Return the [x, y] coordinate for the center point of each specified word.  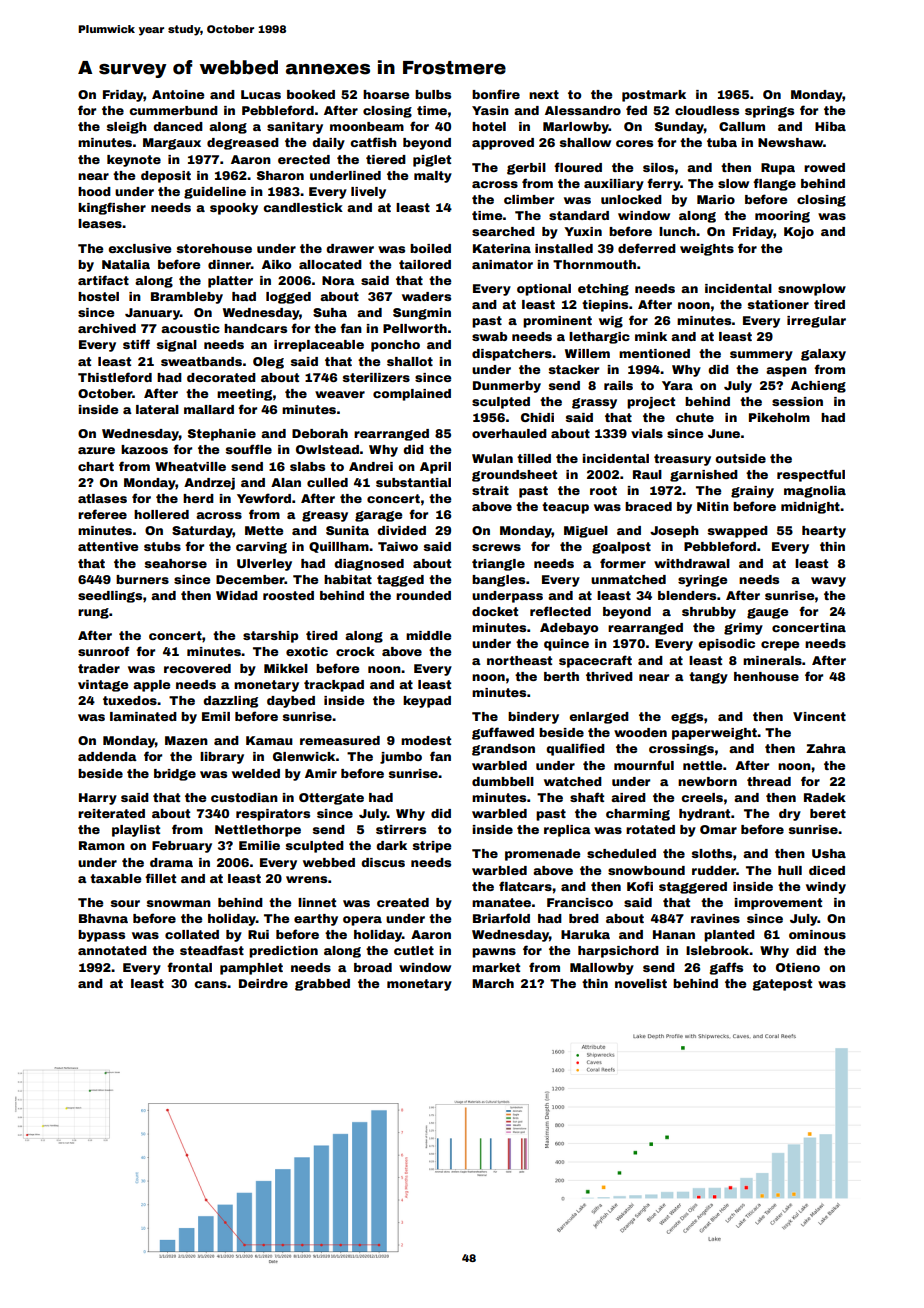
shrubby [709, 613]
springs [769, 112]
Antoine [178, 94]
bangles [498, 581]
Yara [677, 385]
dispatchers [512, 355]
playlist [136, 831]
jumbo [401, 758]
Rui [258, 934]
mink [651, 336]
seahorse [176, 563]
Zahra [826, 748]
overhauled [509, 433]
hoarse [386, 94]
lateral [157, 409]
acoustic [190, 328]
